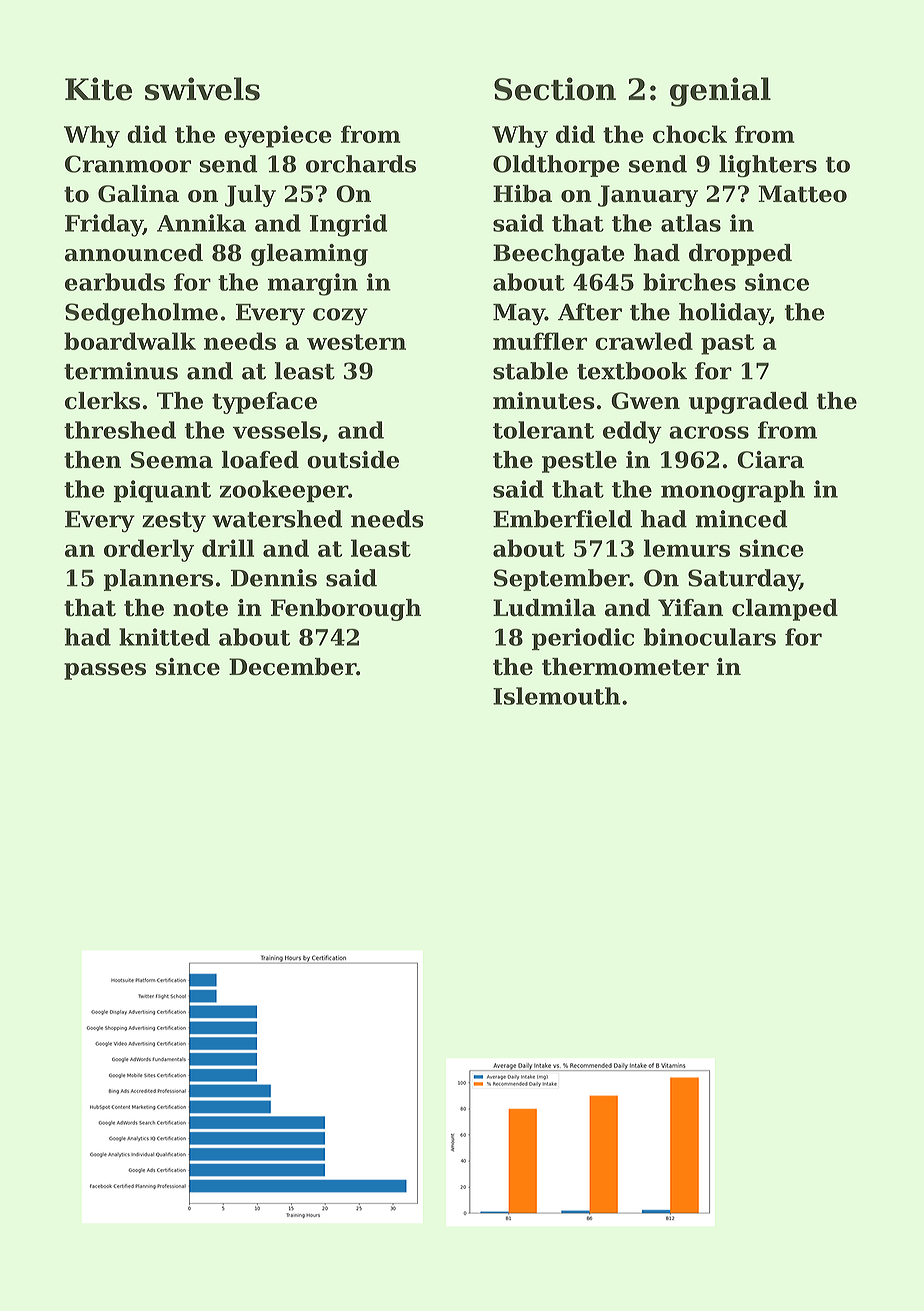 This image has height=1311, width=924. Describe the element at coordinates (690, 608) in the image. I see `Yifan` at that location.
